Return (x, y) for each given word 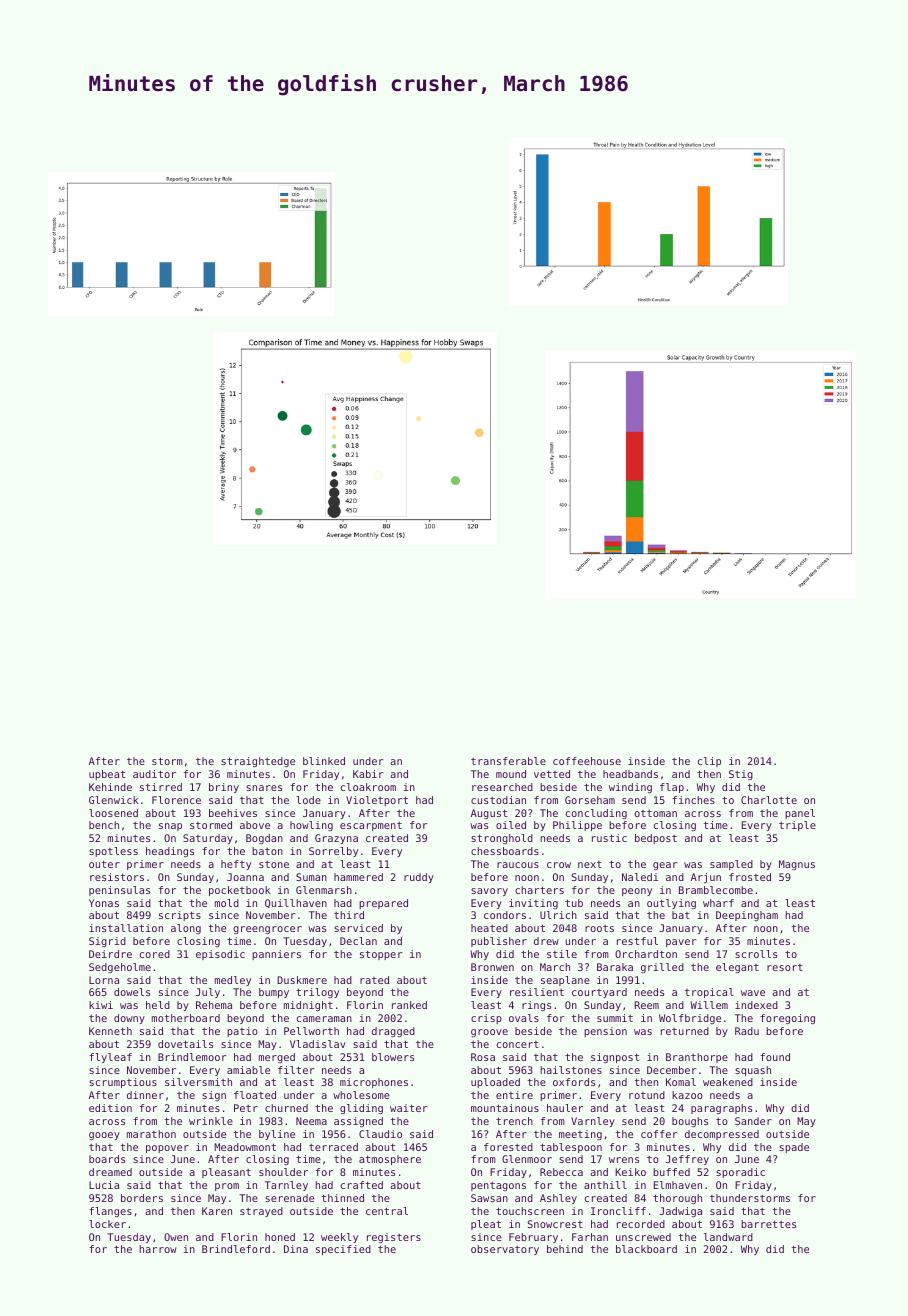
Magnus (797, 865)
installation (126, 928)
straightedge (258, 762)
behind (565, 1249)
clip (709, 762)
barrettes (768, 1224)
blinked (324, 761)
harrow (158, 1249)
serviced (358, 928)
